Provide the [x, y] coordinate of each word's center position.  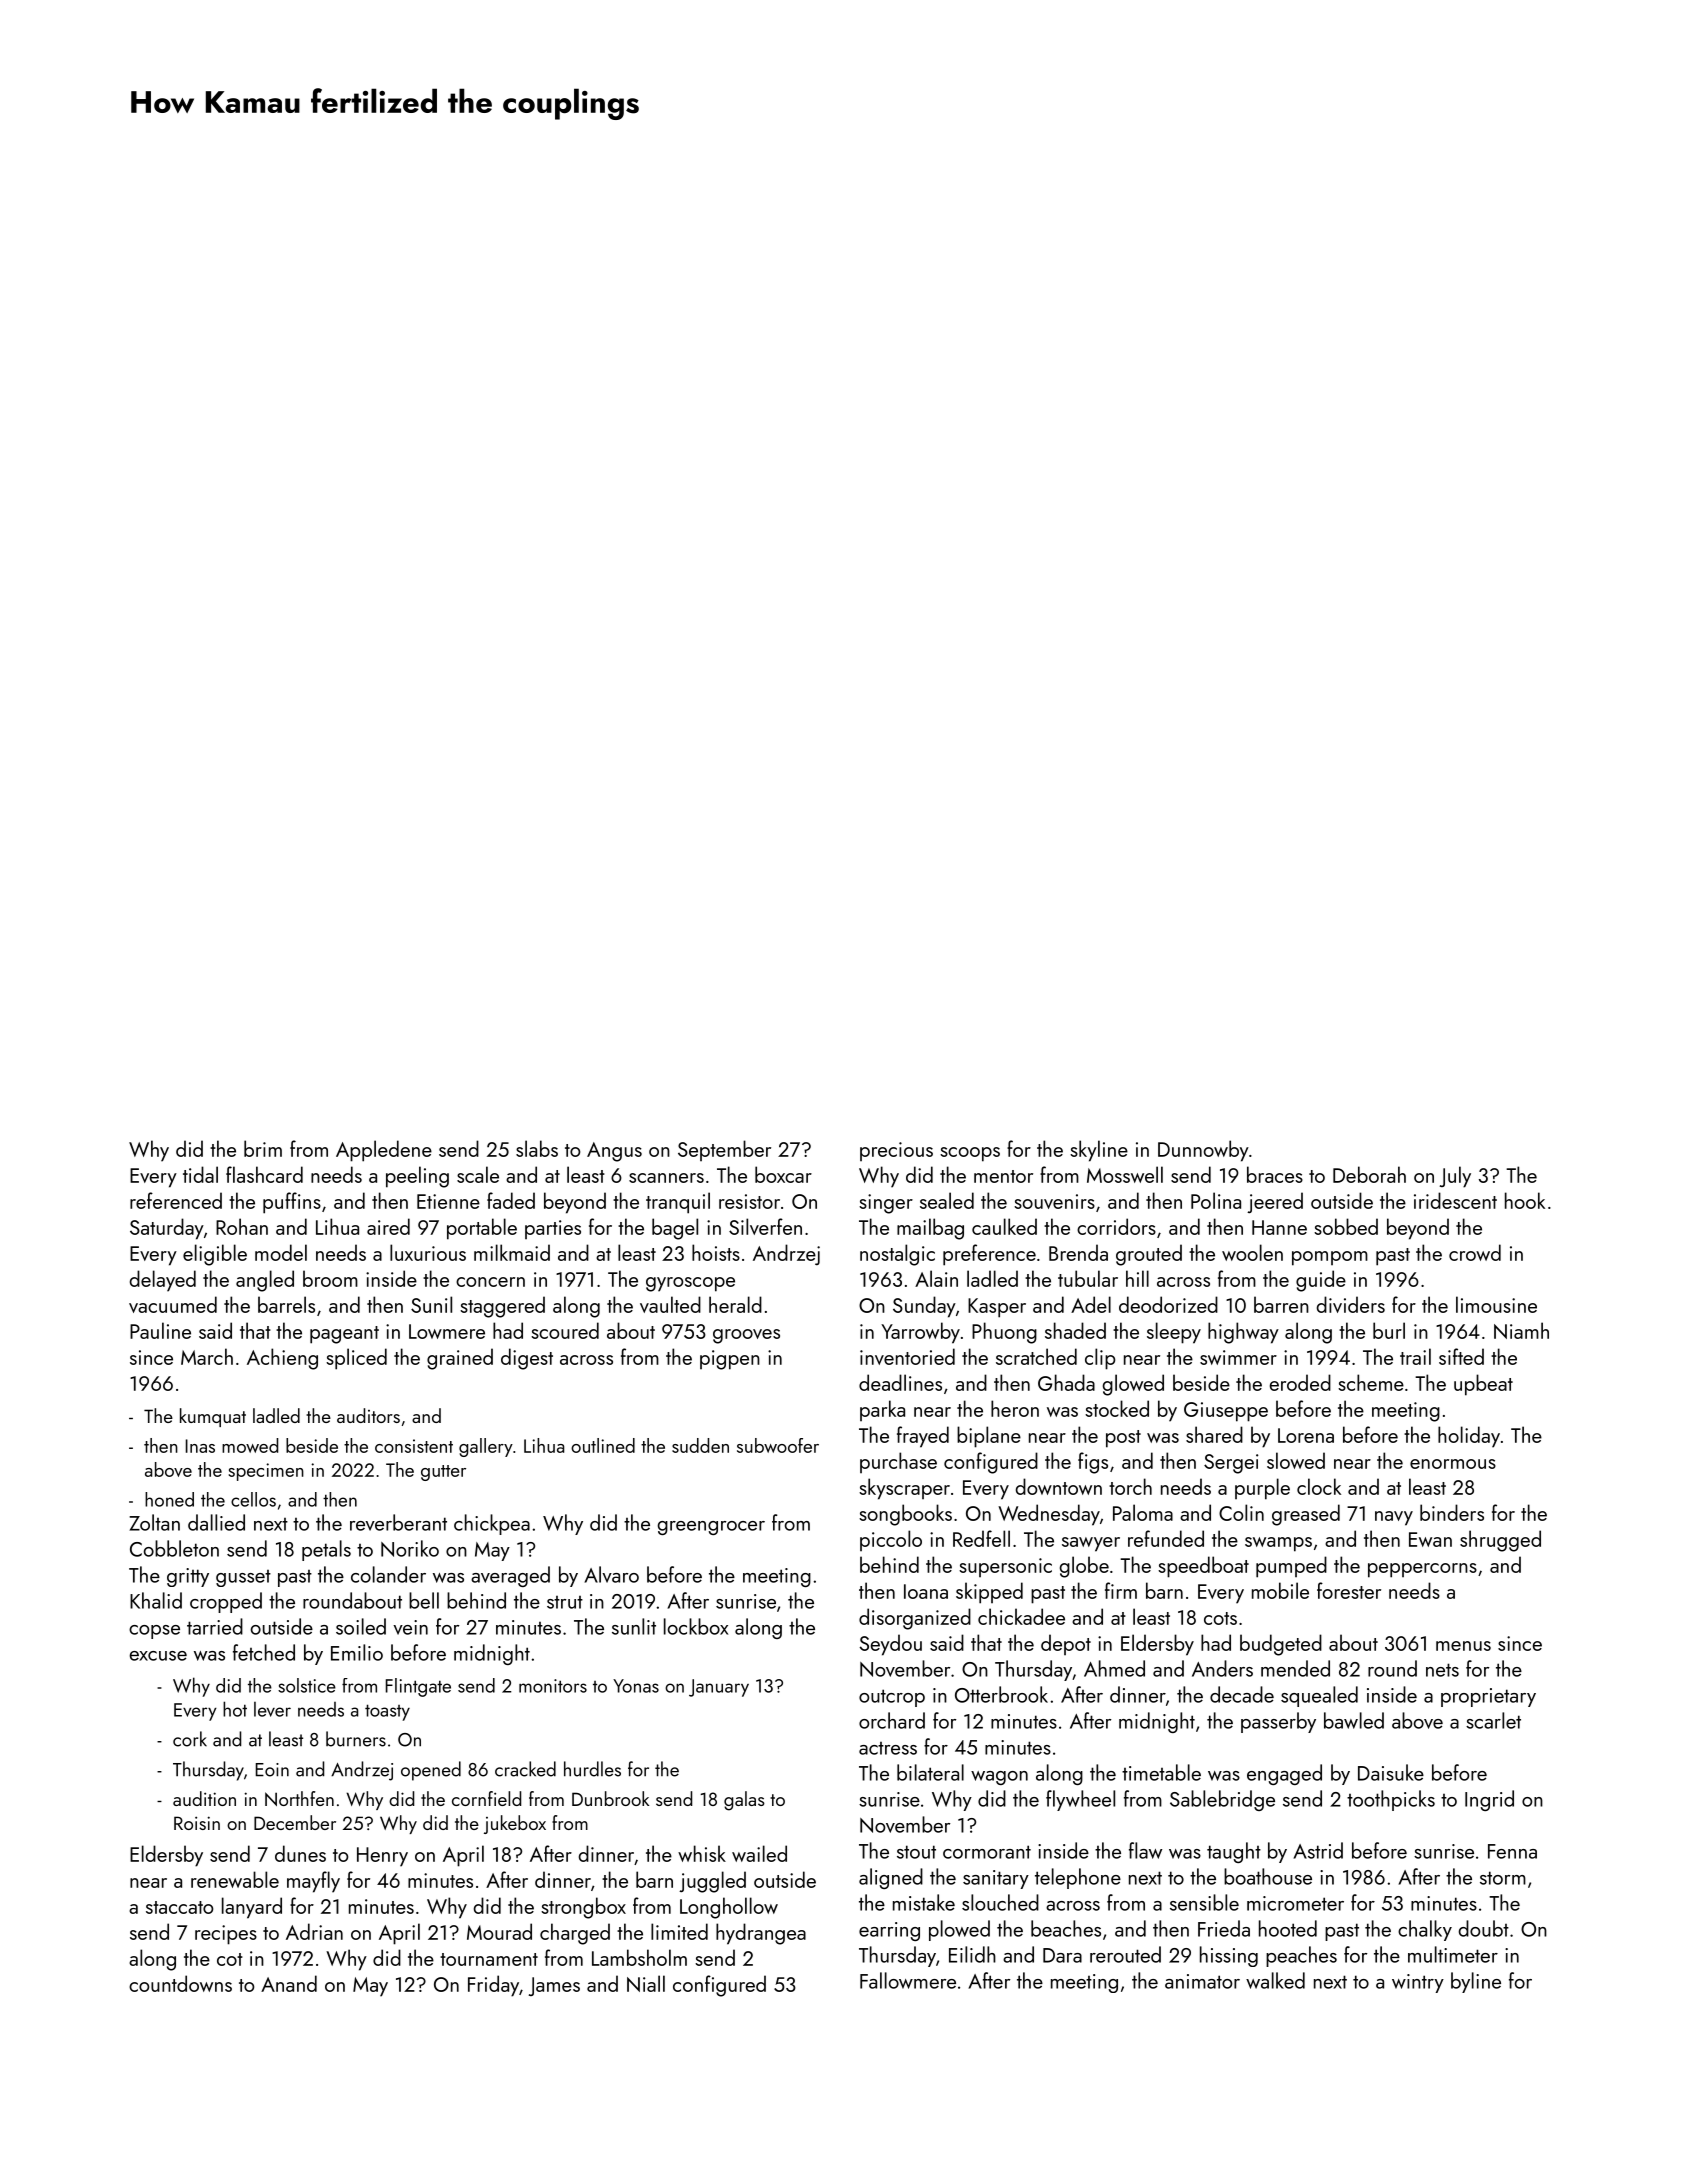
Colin [1241, 1512]
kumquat [213, 1417]
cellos [253, 1499]
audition [204, 1798]
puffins [292, 1203]
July [1455, 1177]
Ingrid [1489, 1800]
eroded [1300, 1382]
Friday [493, 1986]
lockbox [696, 1626]
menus [1463, 1646]
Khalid [156, 1600]
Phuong [1004, 1333]
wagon [999, 1778]
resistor [749, 1201]
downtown [1059, 1486]
